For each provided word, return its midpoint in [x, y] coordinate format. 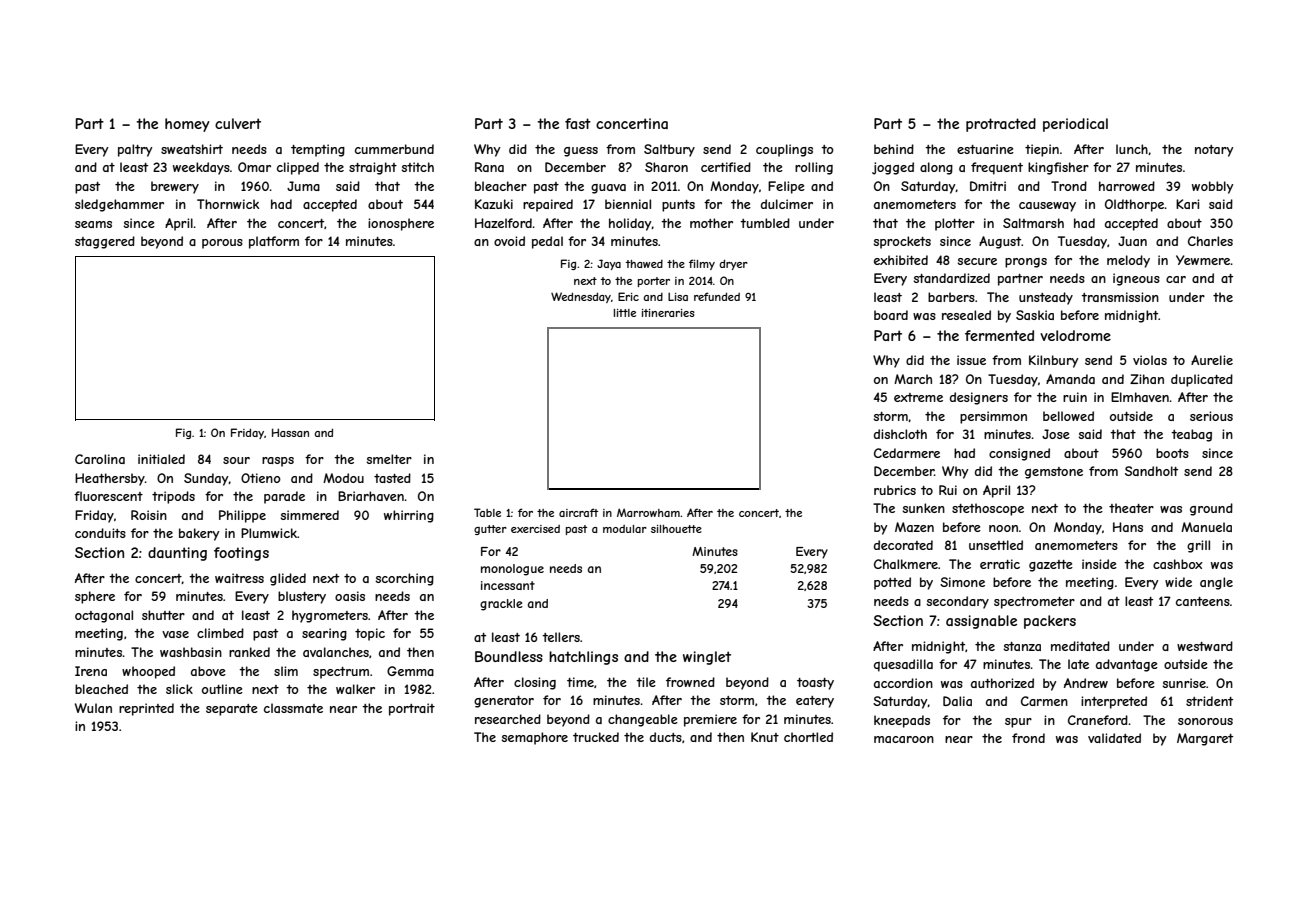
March [913, 379]
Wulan [93, 708]
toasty [815, 684]
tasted [392, 478]
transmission [1120, 297]
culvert [238, 123]
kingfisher [1058, 168]
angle [1216, 583]
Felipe [786, 187]
